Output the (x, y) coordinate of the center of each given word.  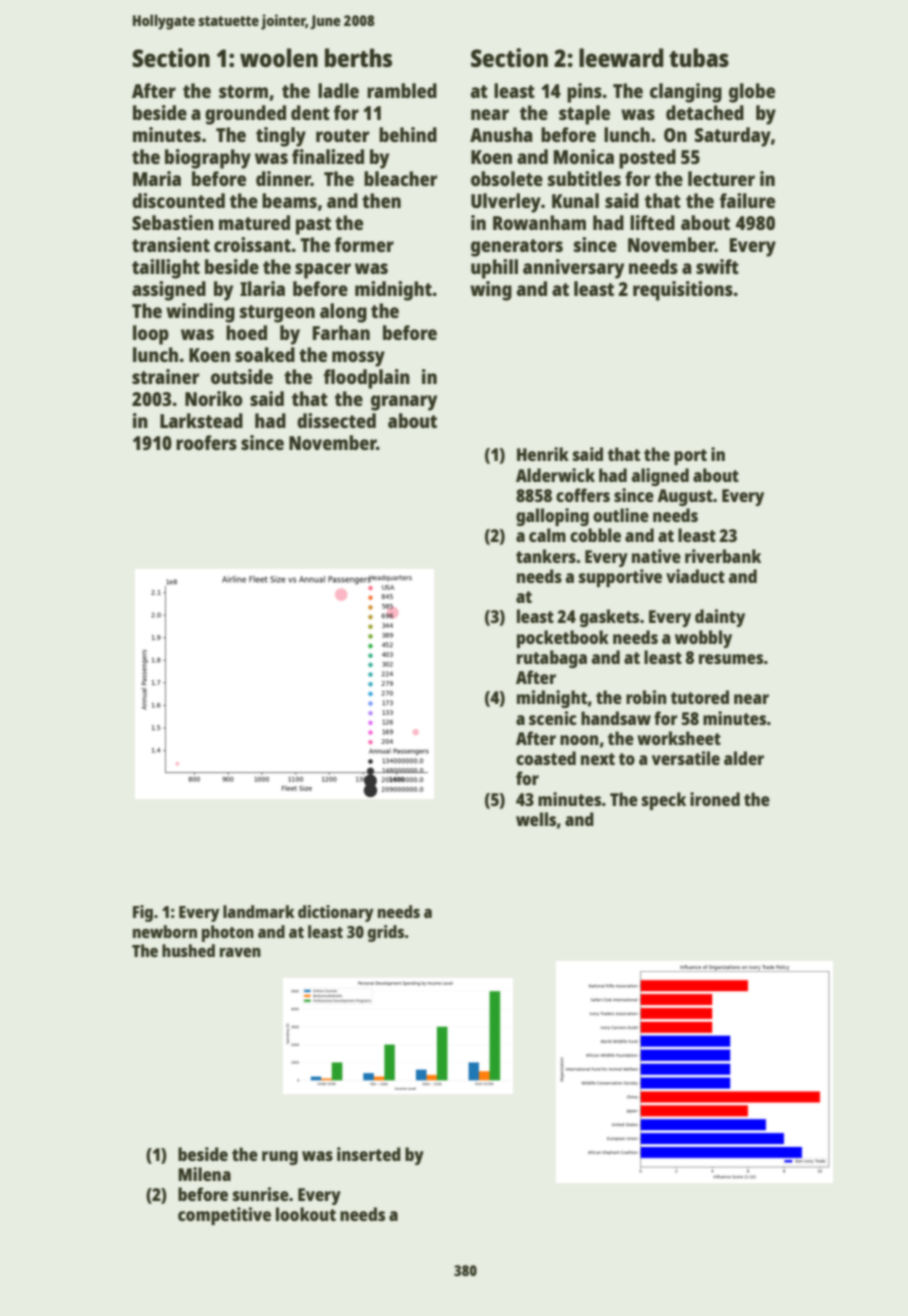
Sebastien (173, 222)
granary (404, 403)
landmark (259, 911)
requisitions (683, 291)
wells (536, 819)
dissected (336, 420)
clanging (686, 93)
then (381, 200)
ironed (715, 799)
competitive (224, 1216)
